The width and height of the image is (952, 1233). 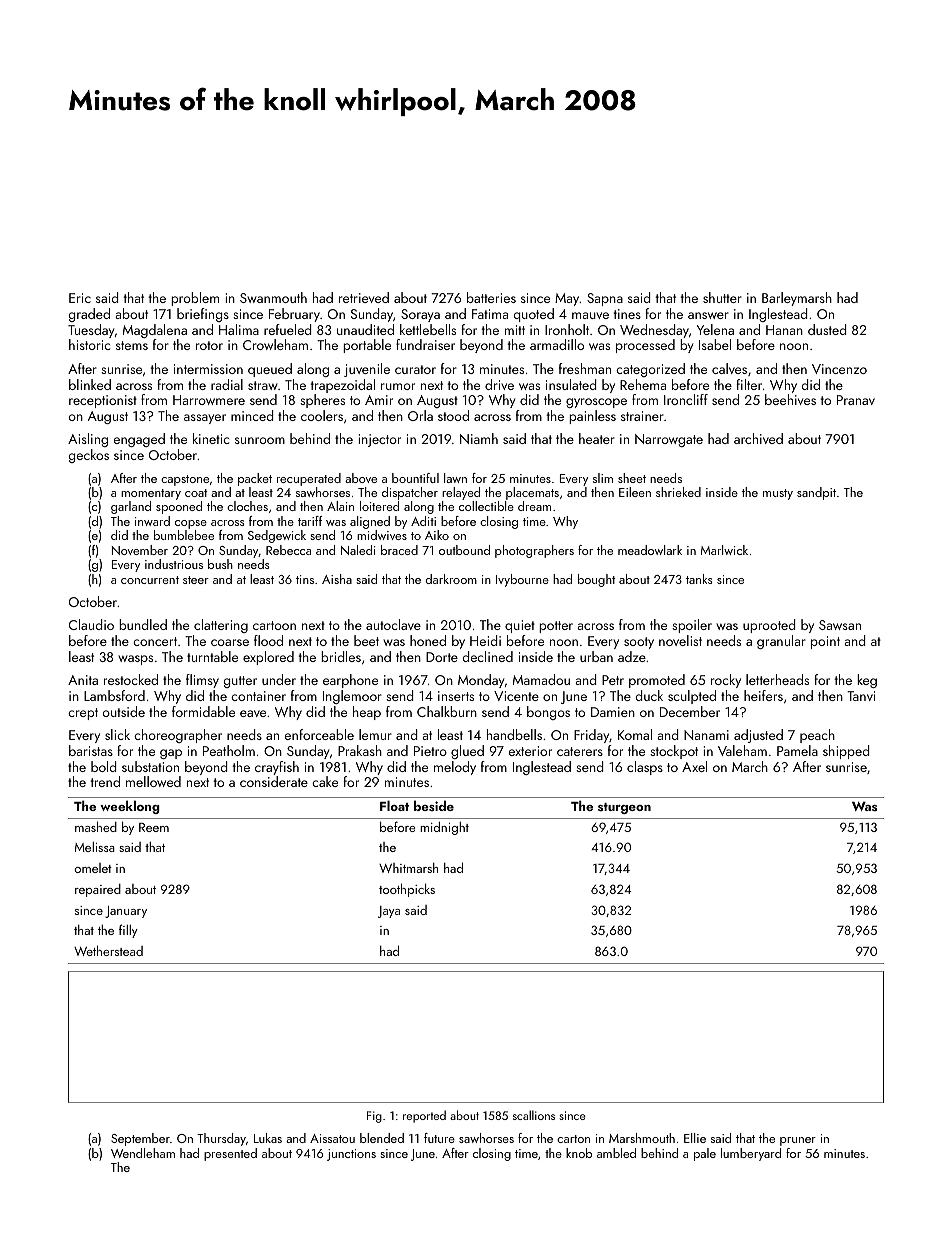 What do you see at coordinates (491, 297) in the image?
I see `batteries` at bounding box center [491, 297].
